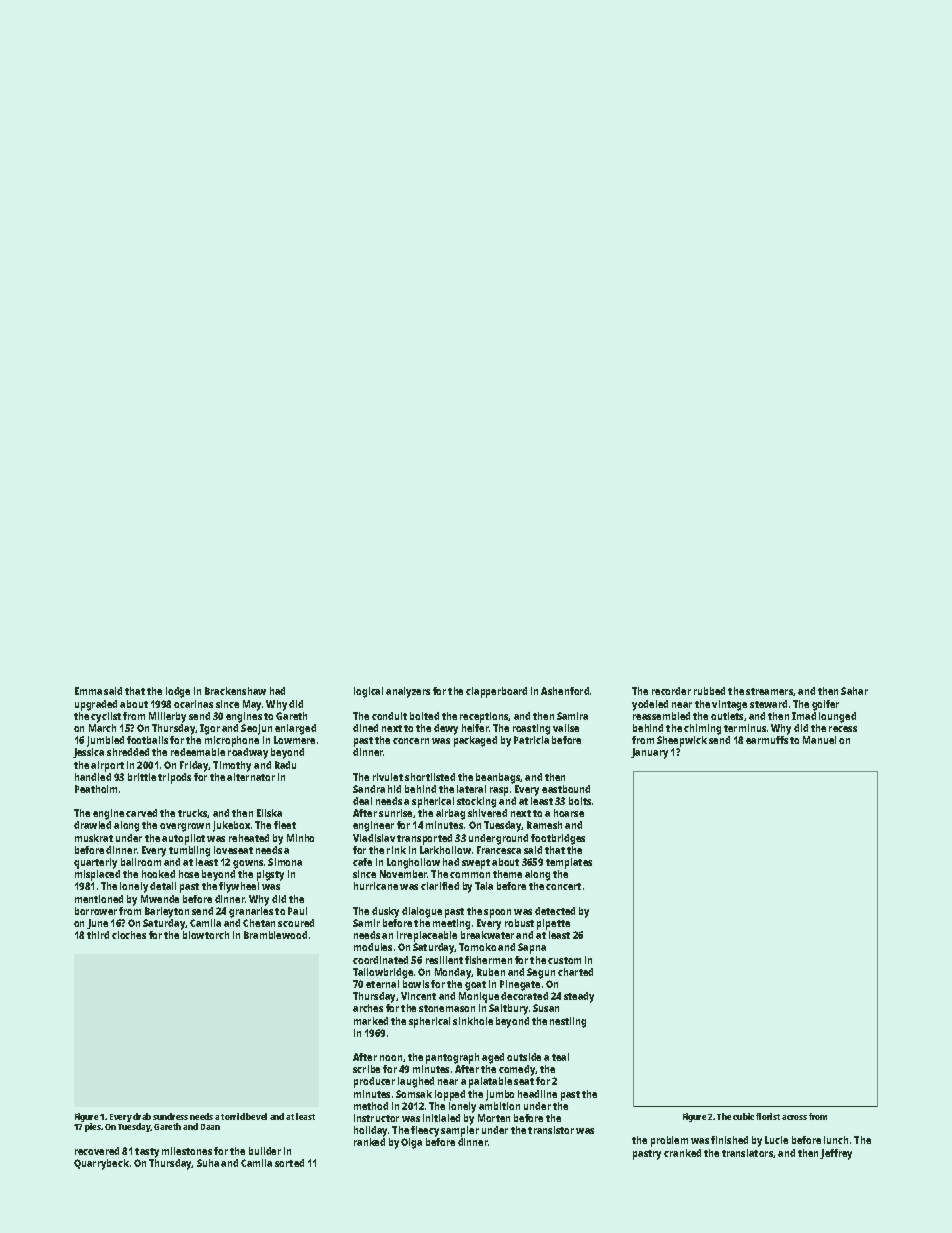 This document has width=952, height=1233. What do you see at coordinates (275, 935) in the document?
I see `Bramblewood` at bounding box center [275, 935].
